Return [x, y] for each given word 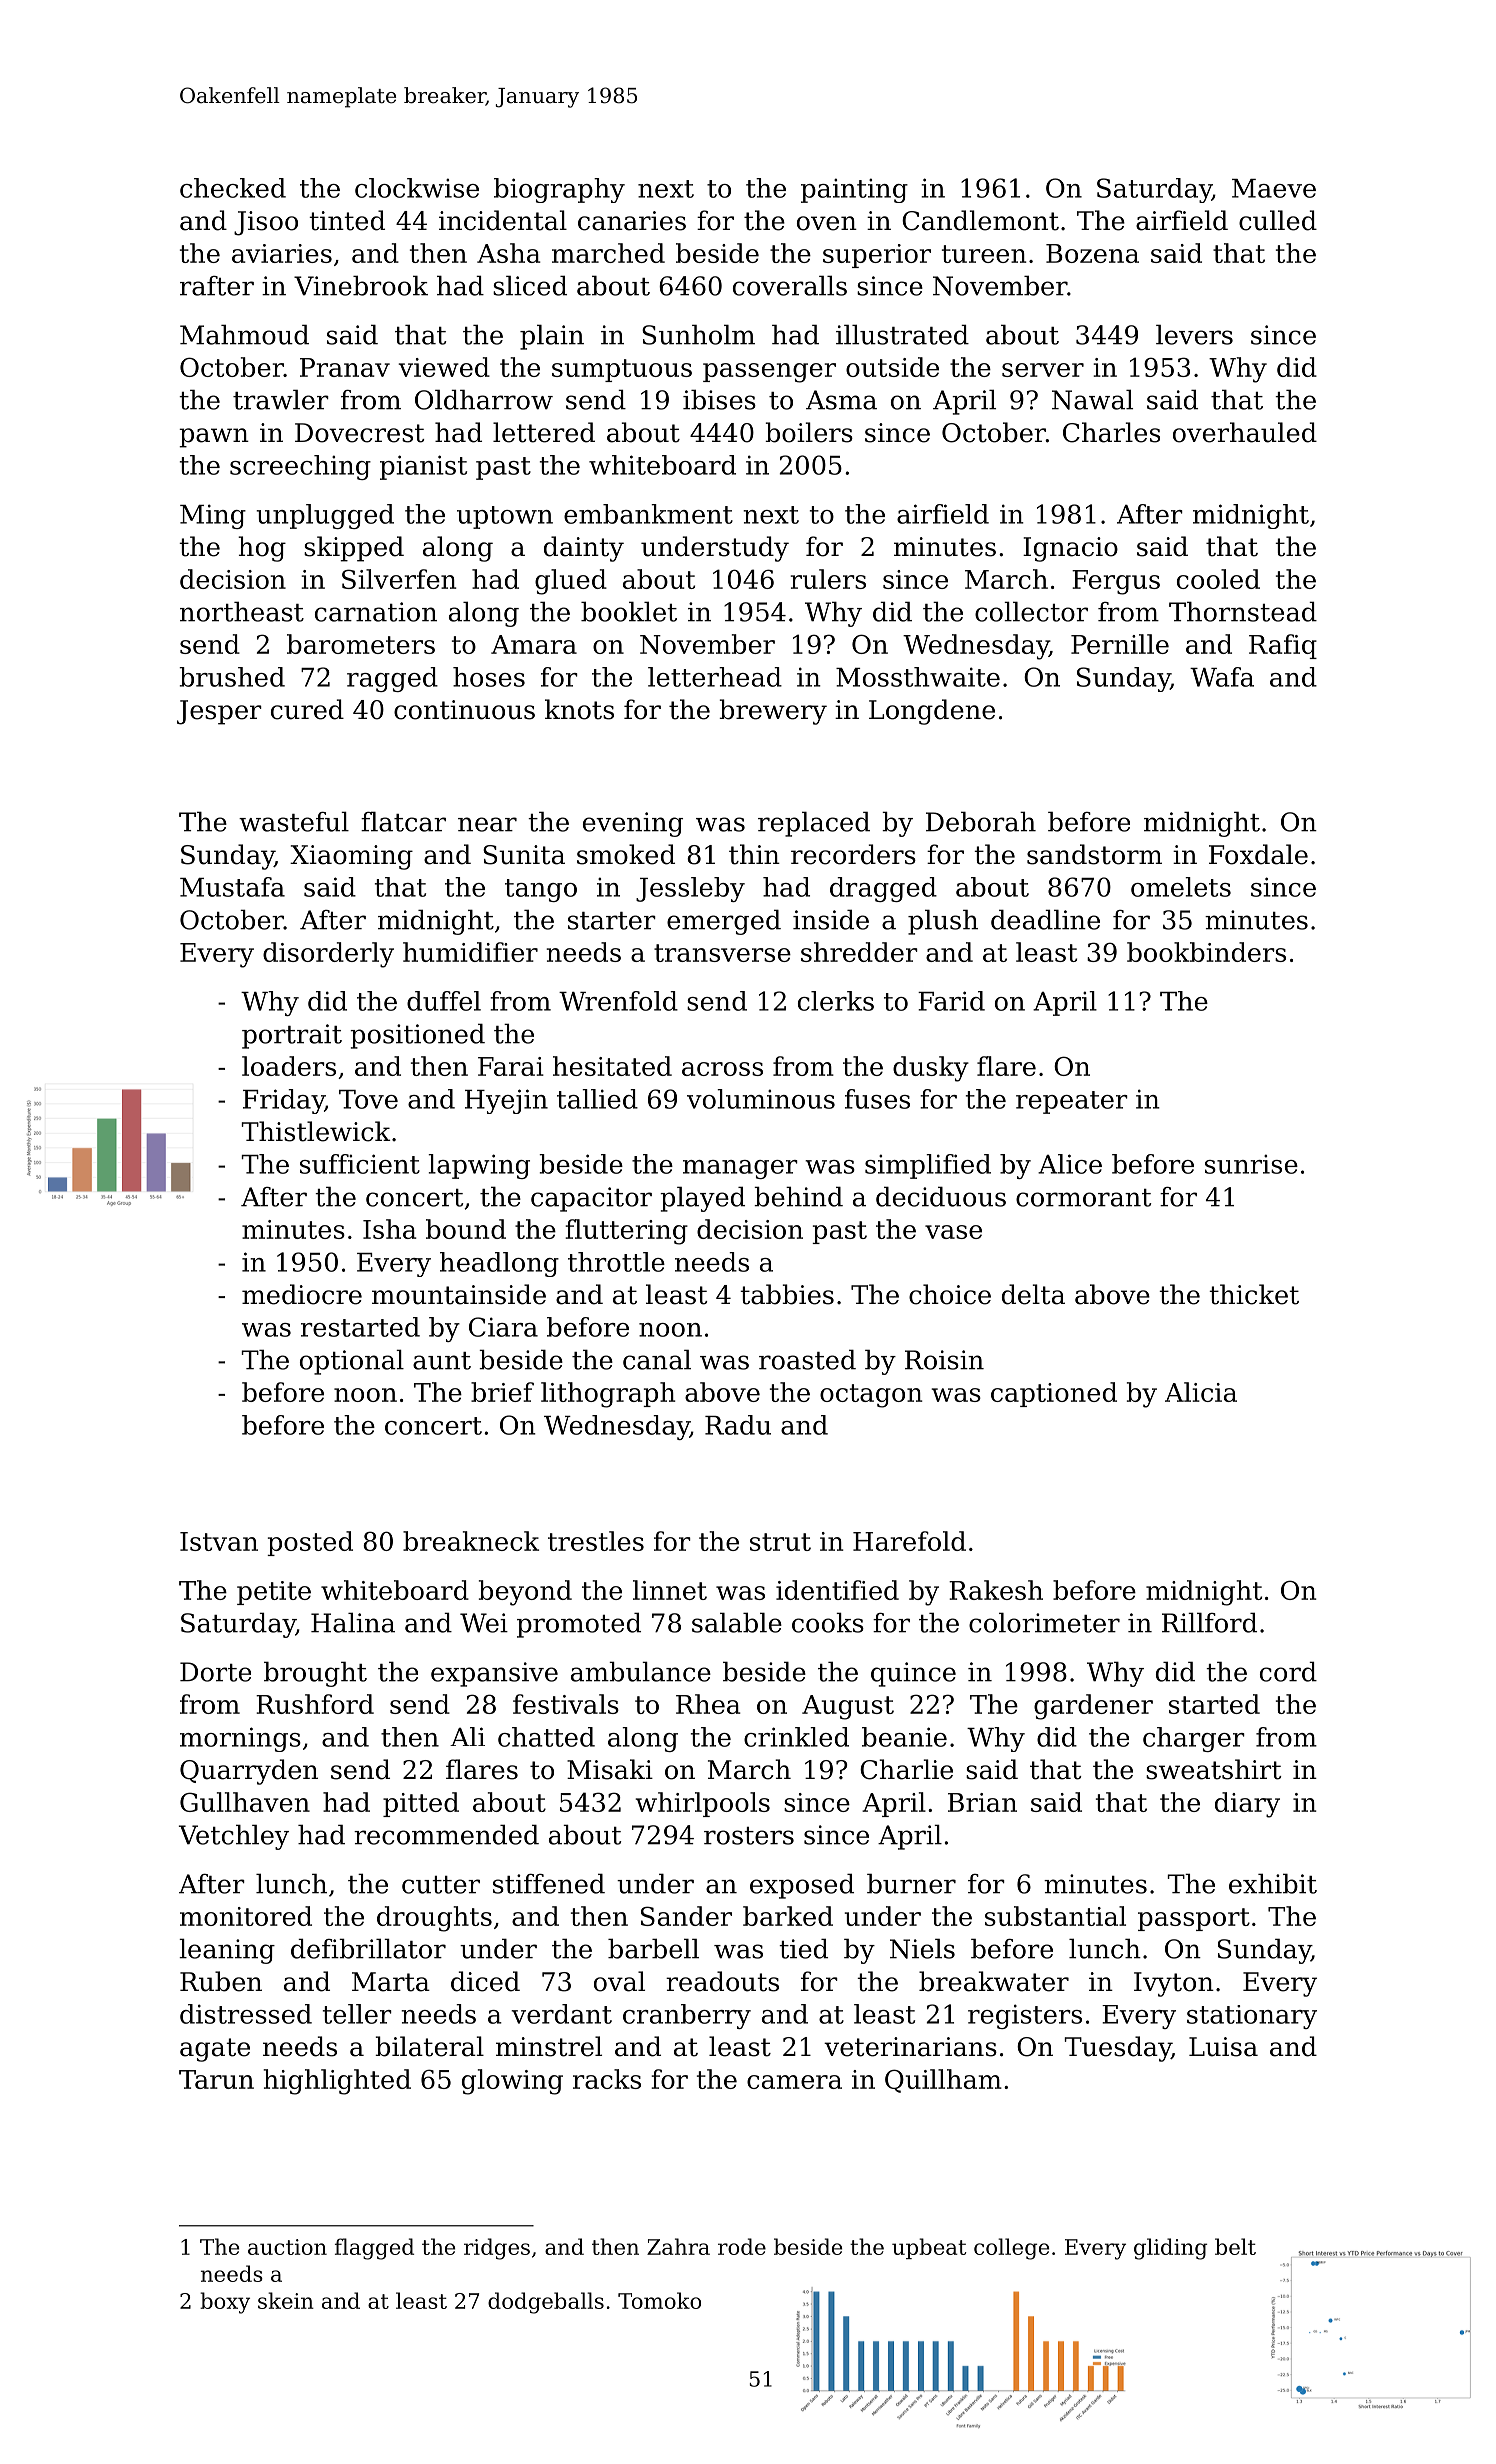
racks [607, 2079]
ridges [497, 2249]
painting [854, 190]
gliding [1170, 2249]
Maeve [1274, 188]
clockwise [417, 188]
